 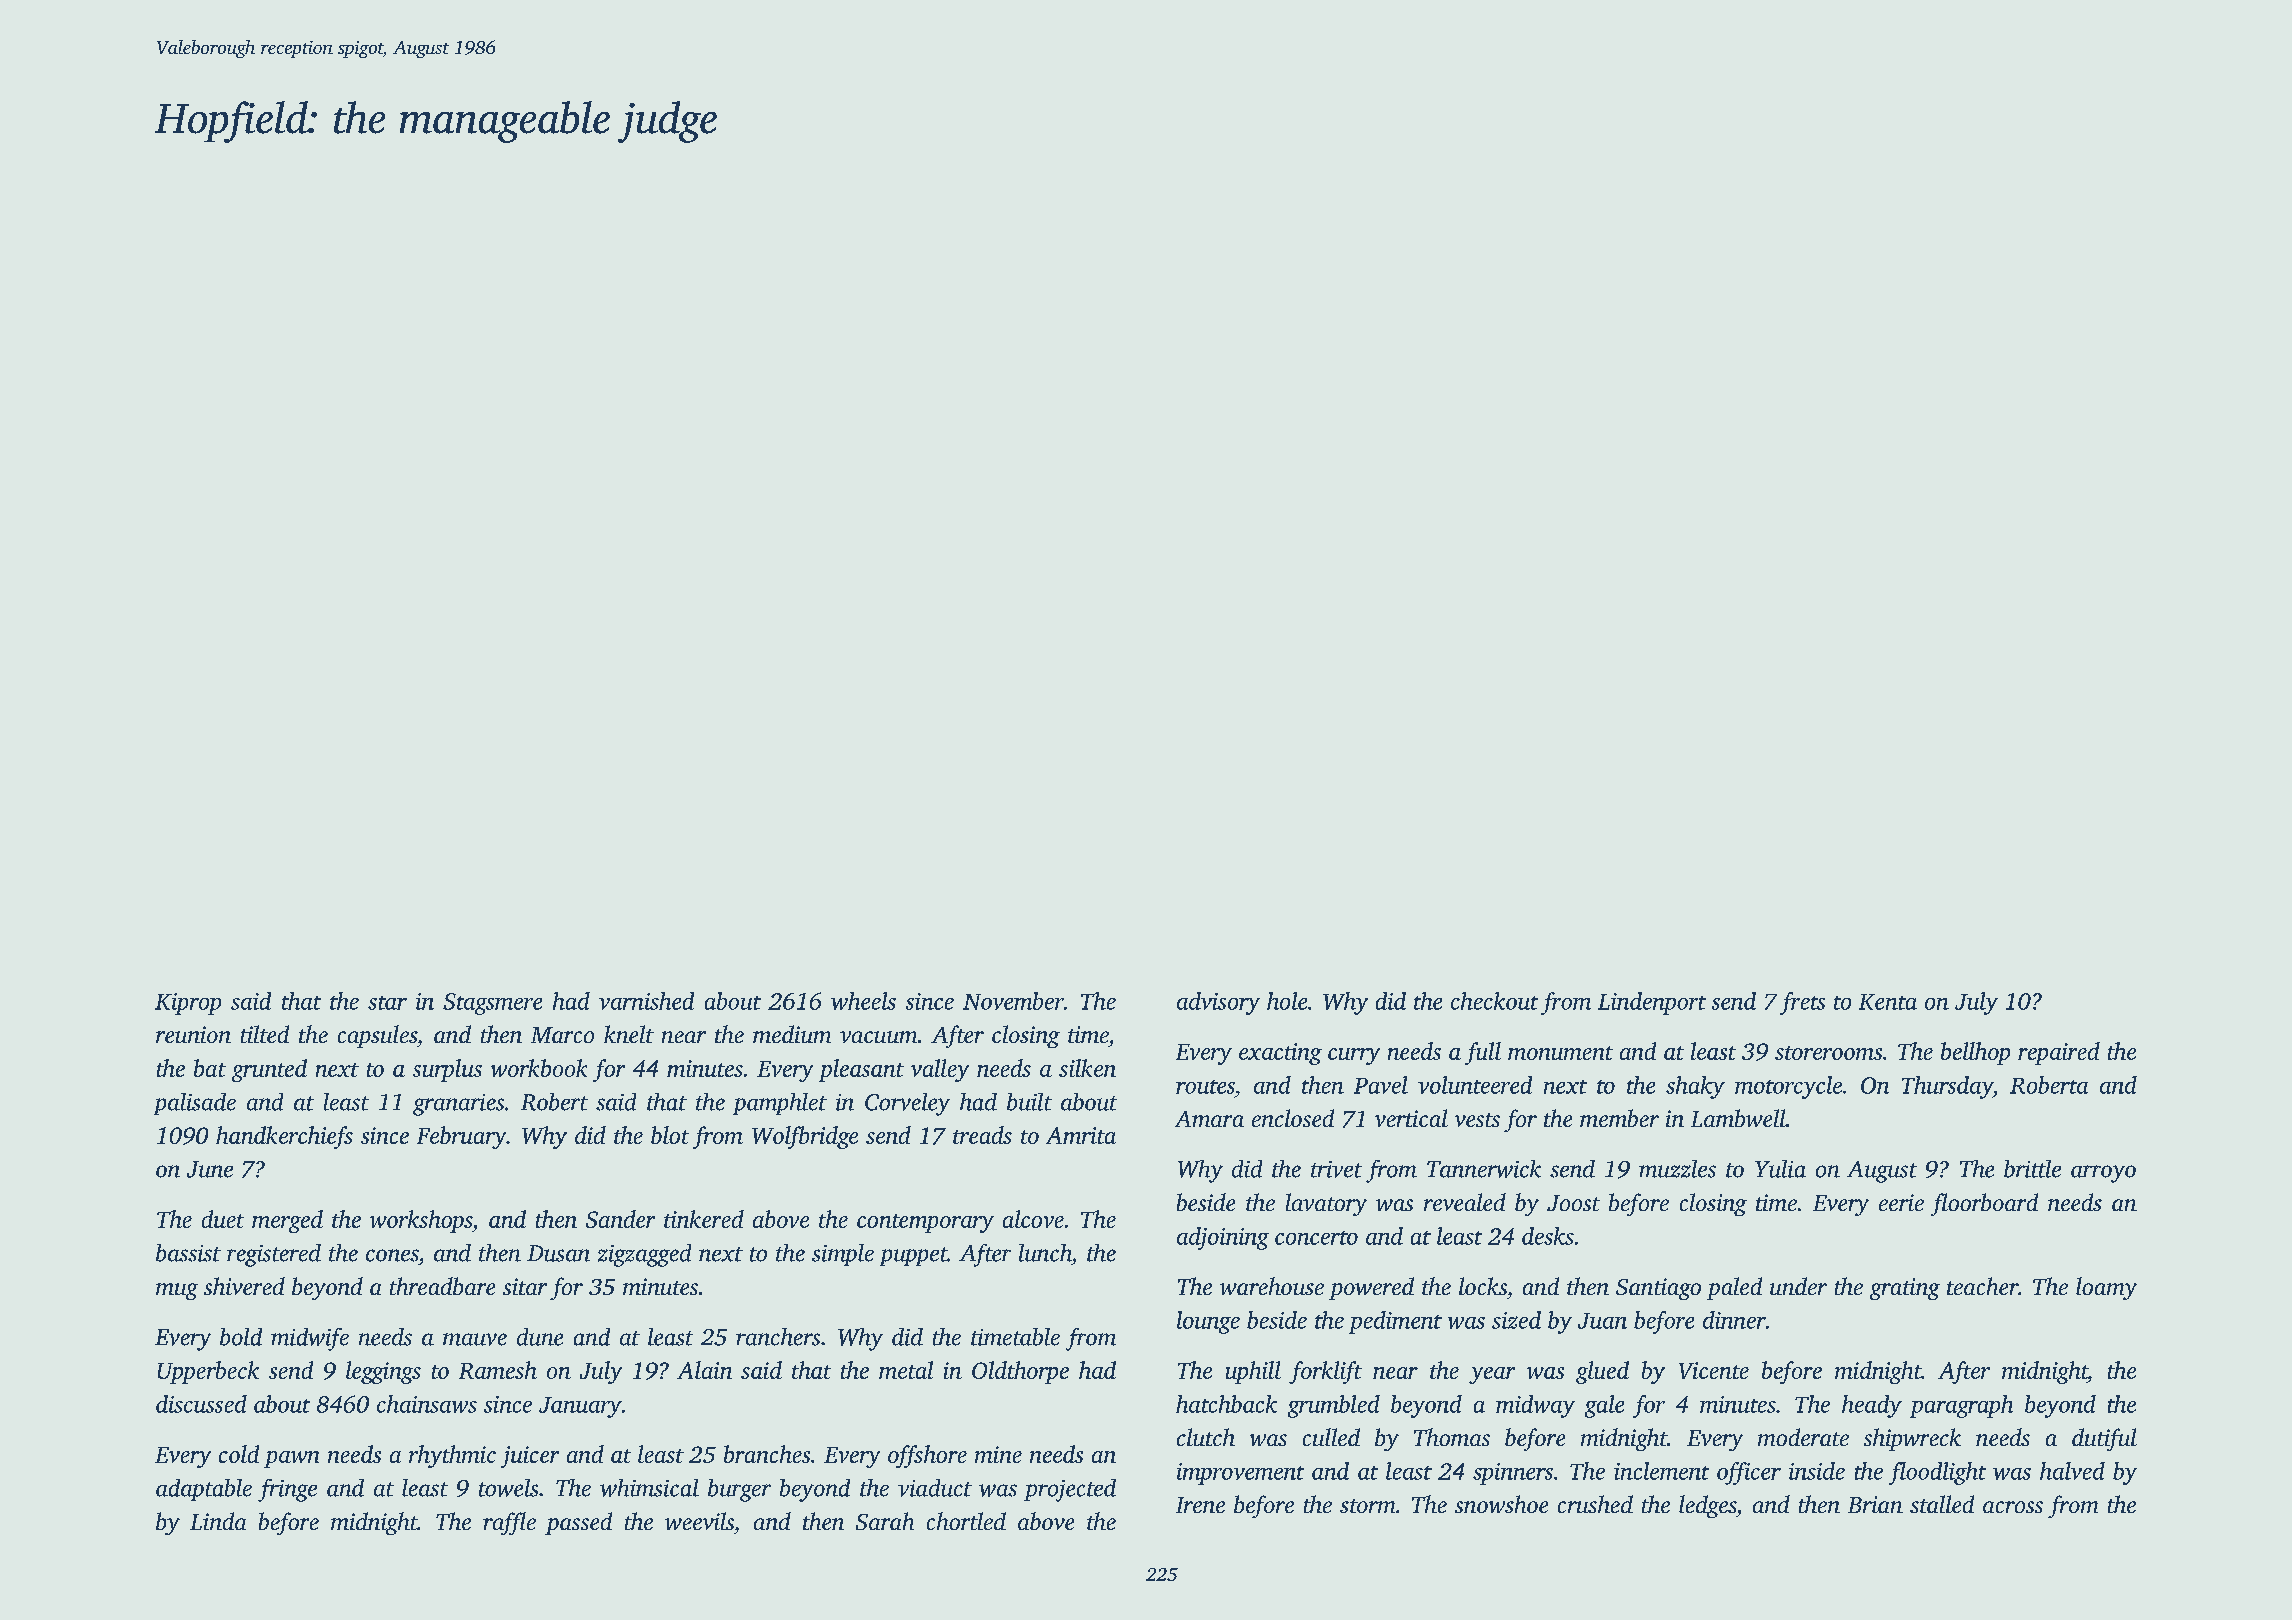 What do you see at coordinates (188, 1004) in the document?
I see `Kiprop` at bounding box center [188, 1004].
